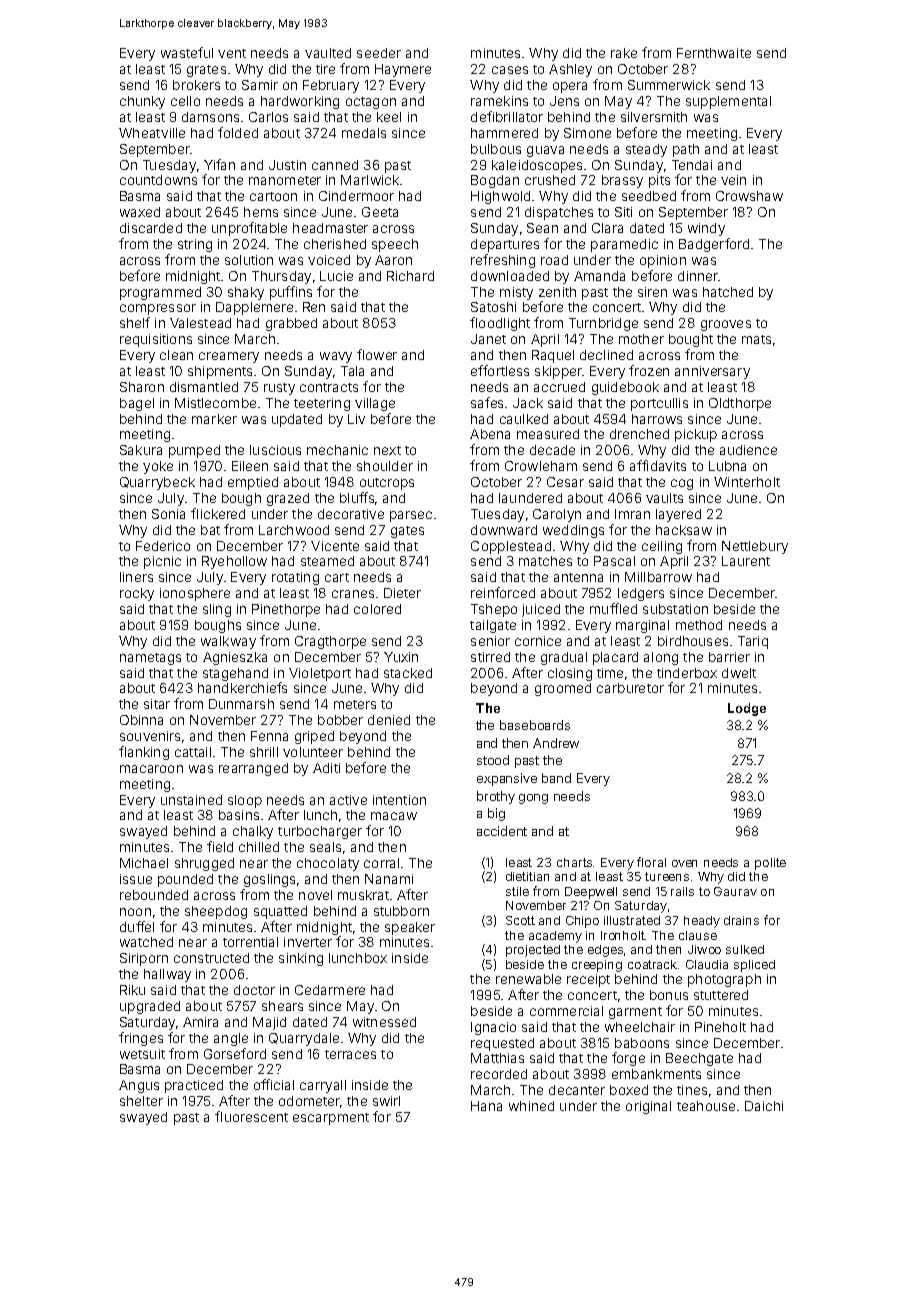 The width and height of the image is (908, 1316). Describe the element at coordinates (410, 276) in the image. I see `Richard` at that location.
